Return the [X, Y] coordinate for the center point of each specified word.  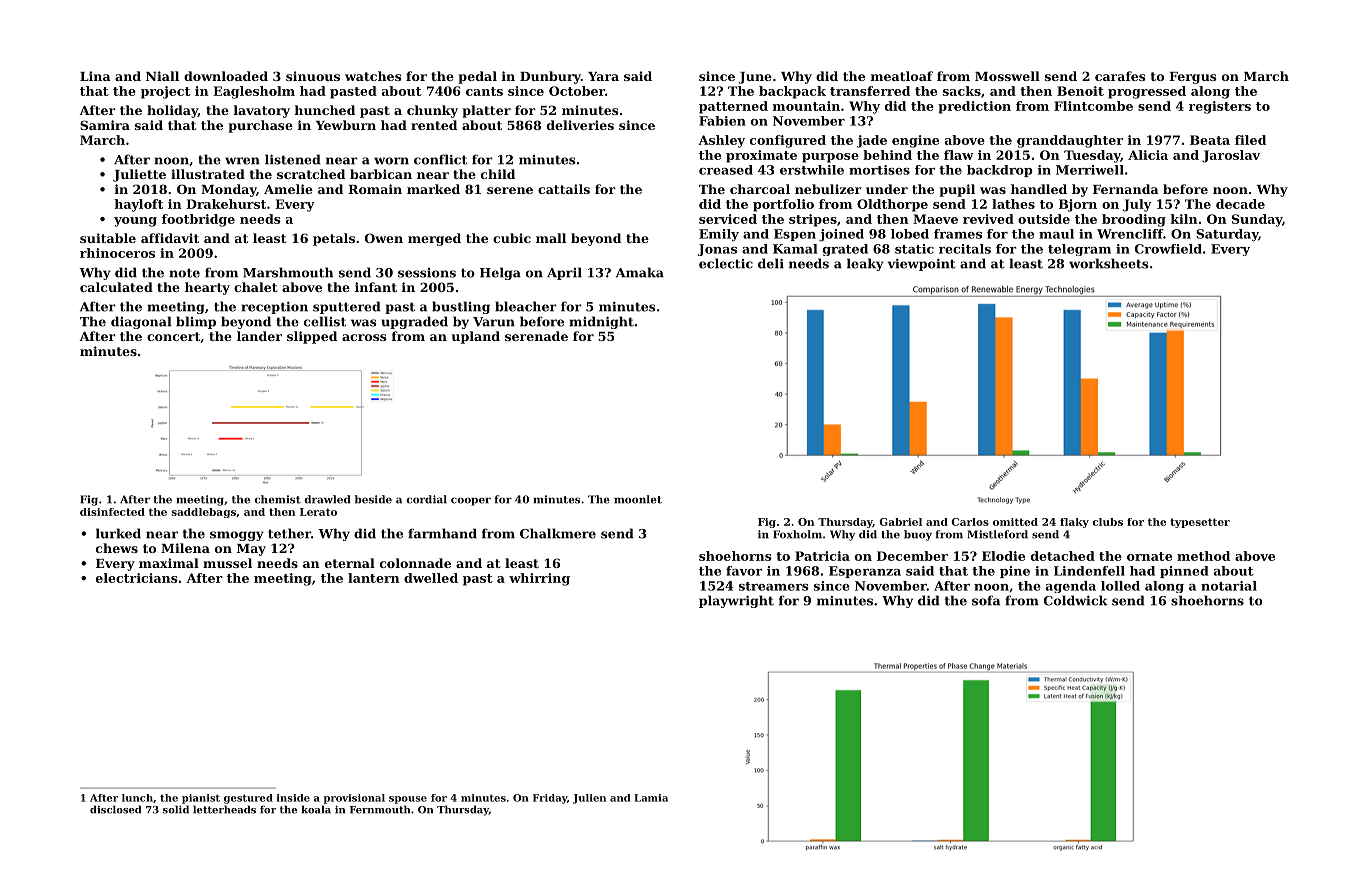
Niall [162, 76]
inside [293, 798]
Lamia [651, 798]
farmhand [442, 533]
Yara [603, 76]
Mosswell [1007, 76]
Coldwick [1075, 600]
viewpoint [922, 265]
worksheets [1109, 263]
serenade [536, 336]
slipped [312, 337]
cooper [471, 501]
